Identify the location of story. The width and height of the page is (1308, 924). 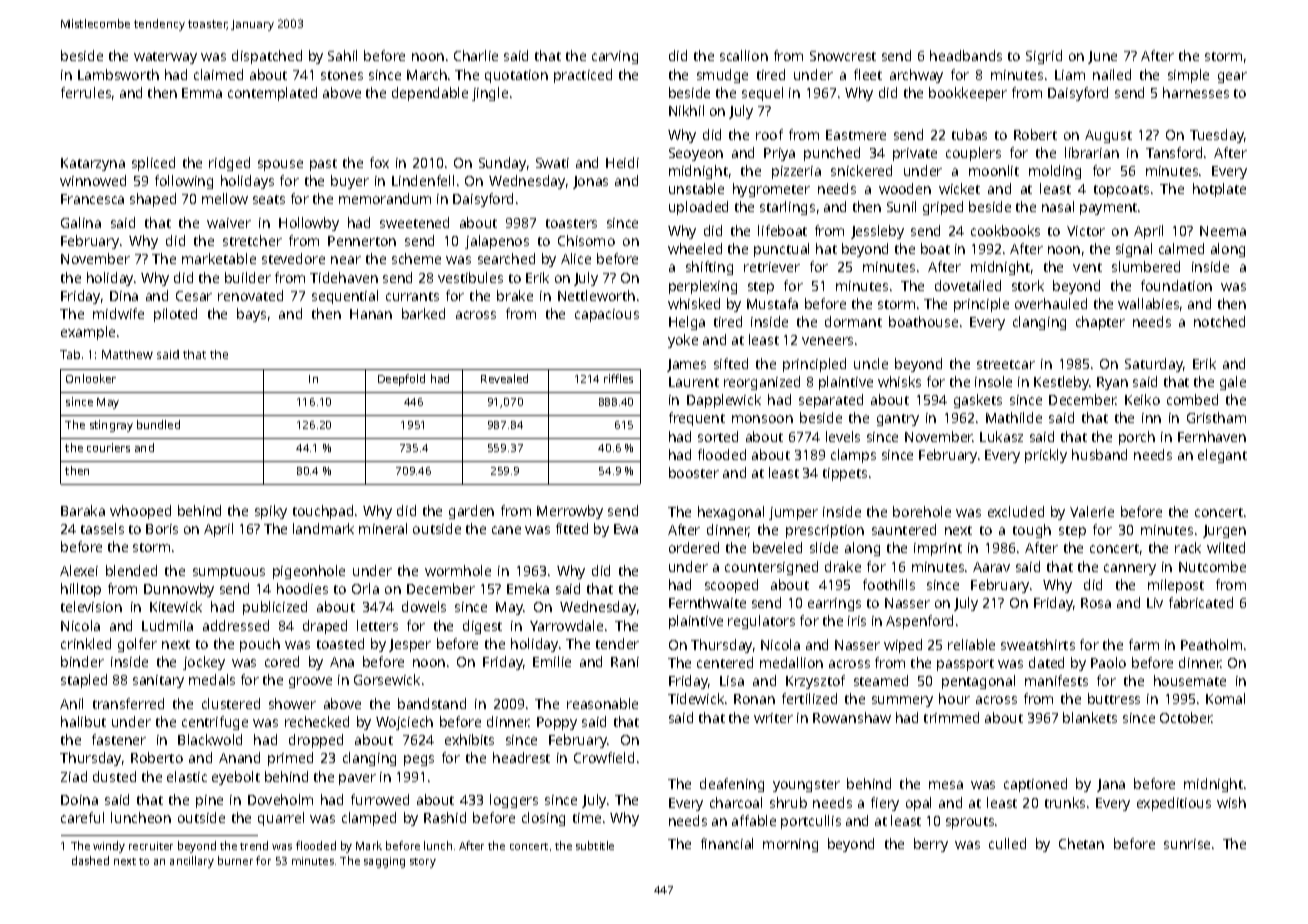
(423, 863).
